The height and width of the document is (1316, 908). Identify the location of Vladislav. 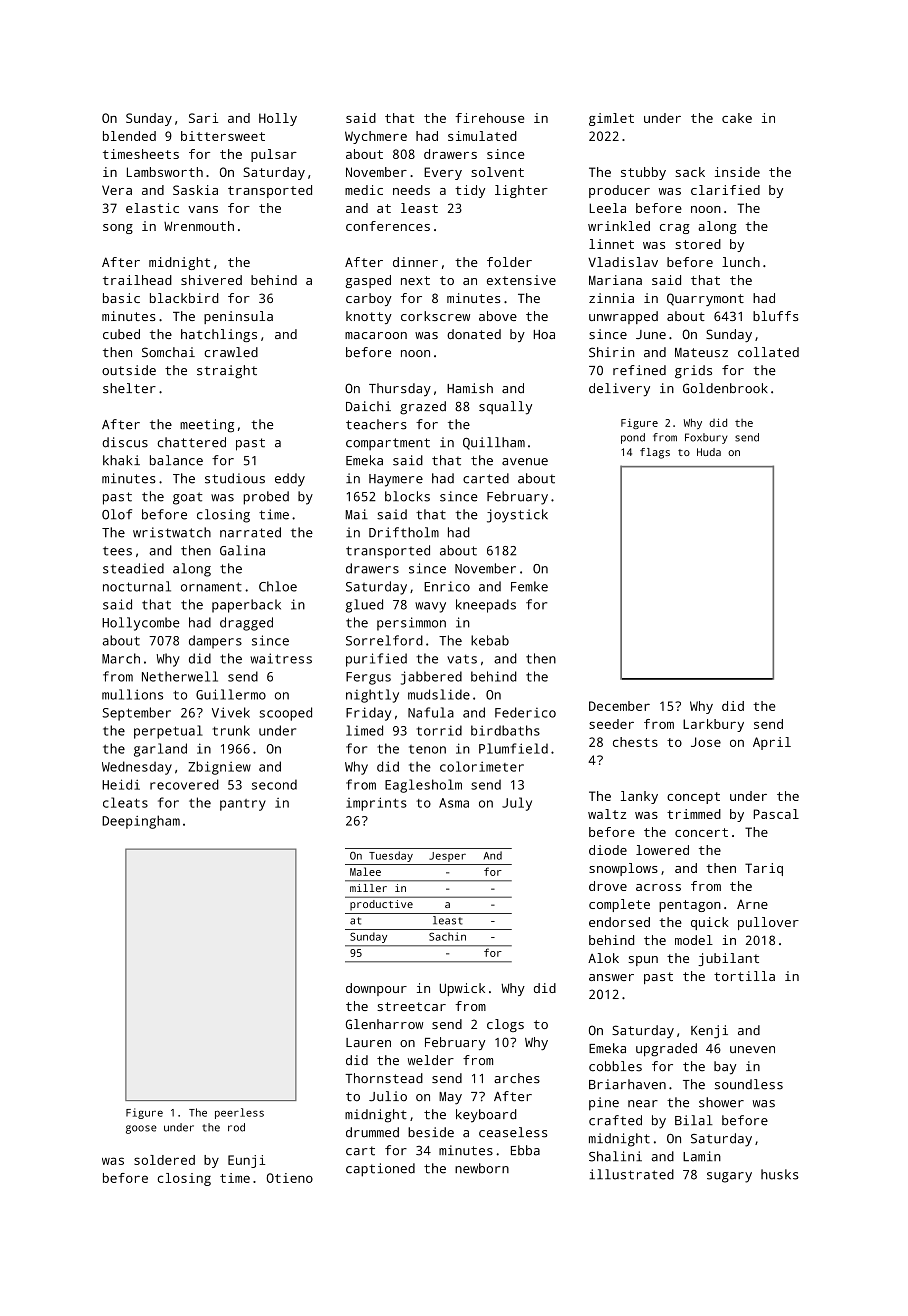
(623, 262).
